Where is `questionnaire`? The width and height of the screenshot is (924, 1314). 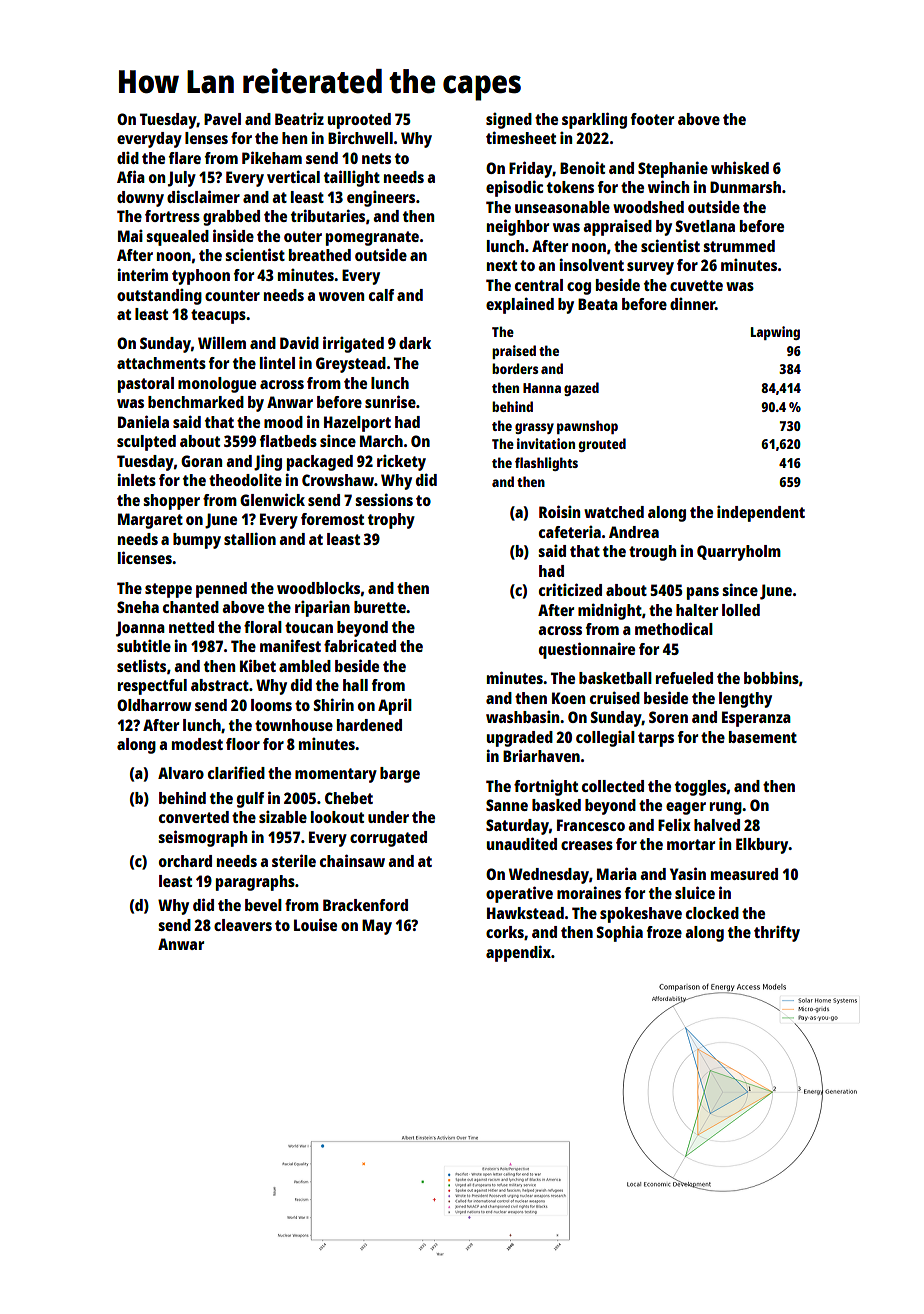
questionnaire is located at coordinates (587, 650).
